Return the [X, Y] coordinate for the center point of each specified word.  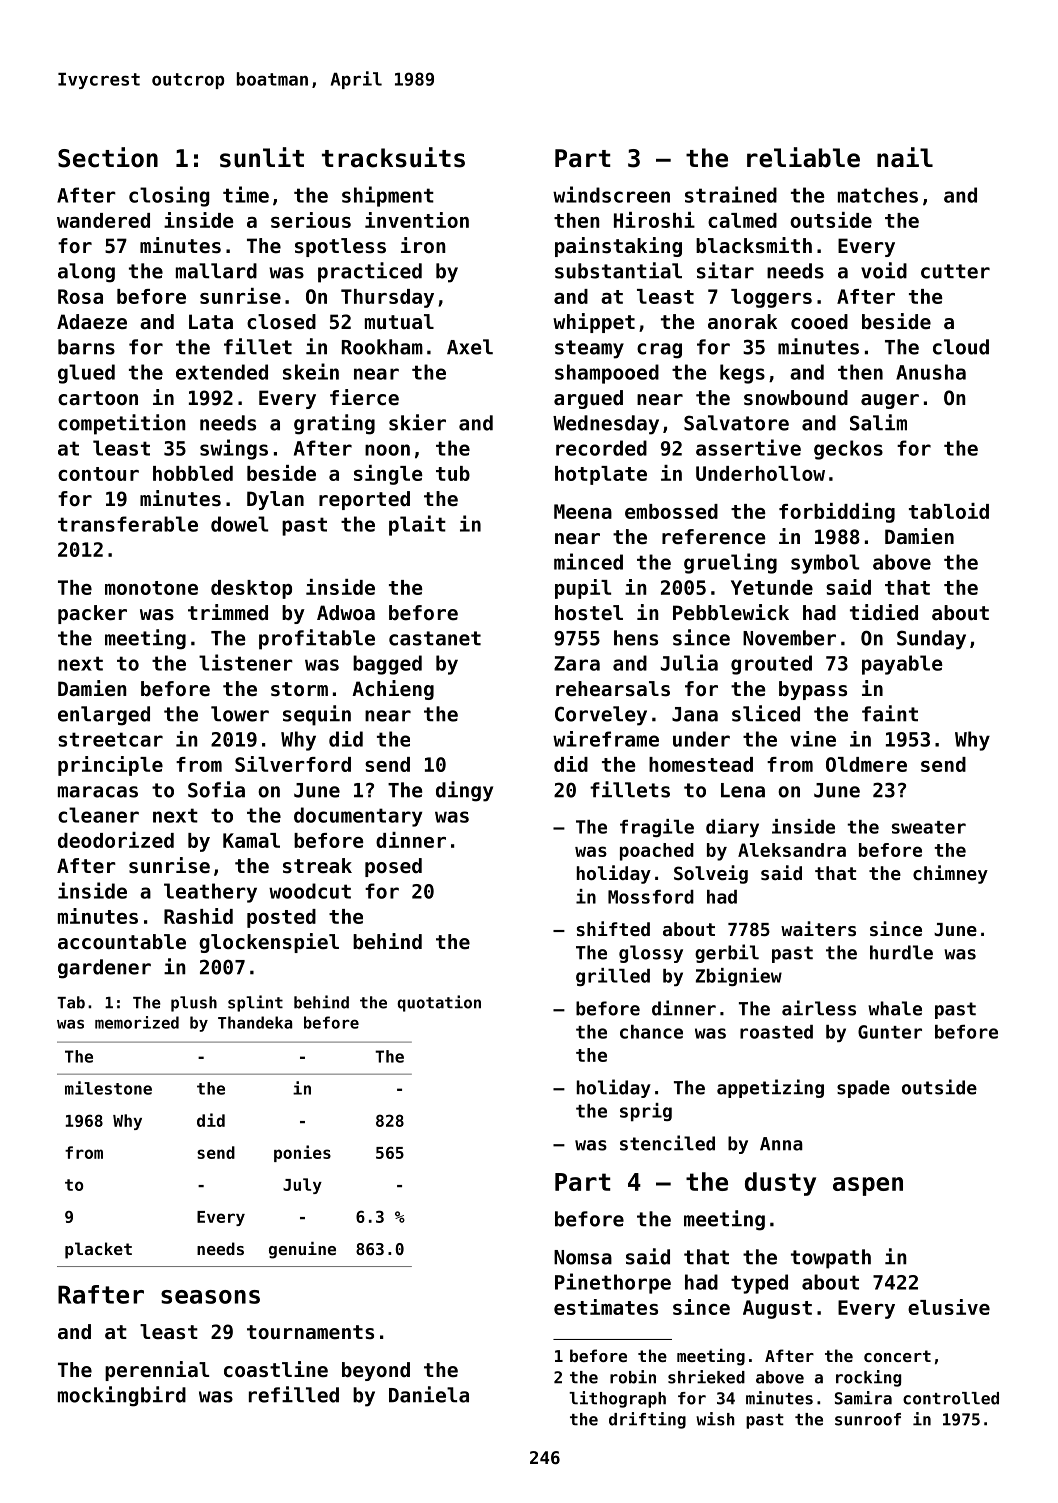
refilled [294, 1394]
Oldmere [866, 764]
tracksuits [393, 157]
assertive [748, 447]
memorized [137, 1022]
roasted [776, 1032]
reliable [803, 157]
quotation [439, 1003]
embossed [671, 511]
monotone [151, 588]
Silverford [293, 764]
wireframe [606, 739]
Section [108, 157]
